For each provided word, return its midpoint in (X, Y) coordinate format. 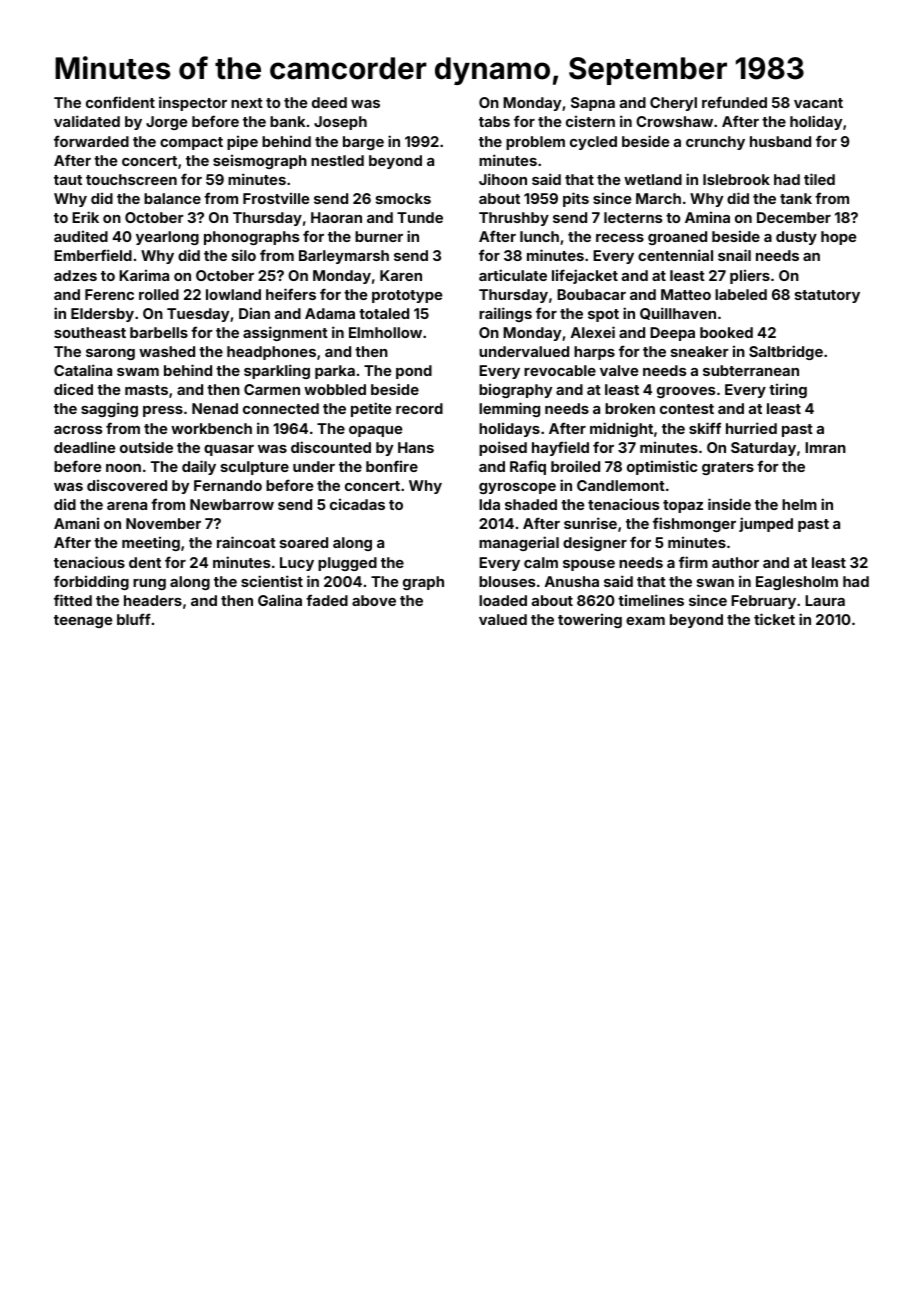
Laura (825, 600)
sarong (110, 354)
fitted (73, 600)
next (247, 103)
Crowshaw (674, 121)
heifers (291, 294)
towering (590, 621)
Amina (707, 217)
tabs (494, 121)
